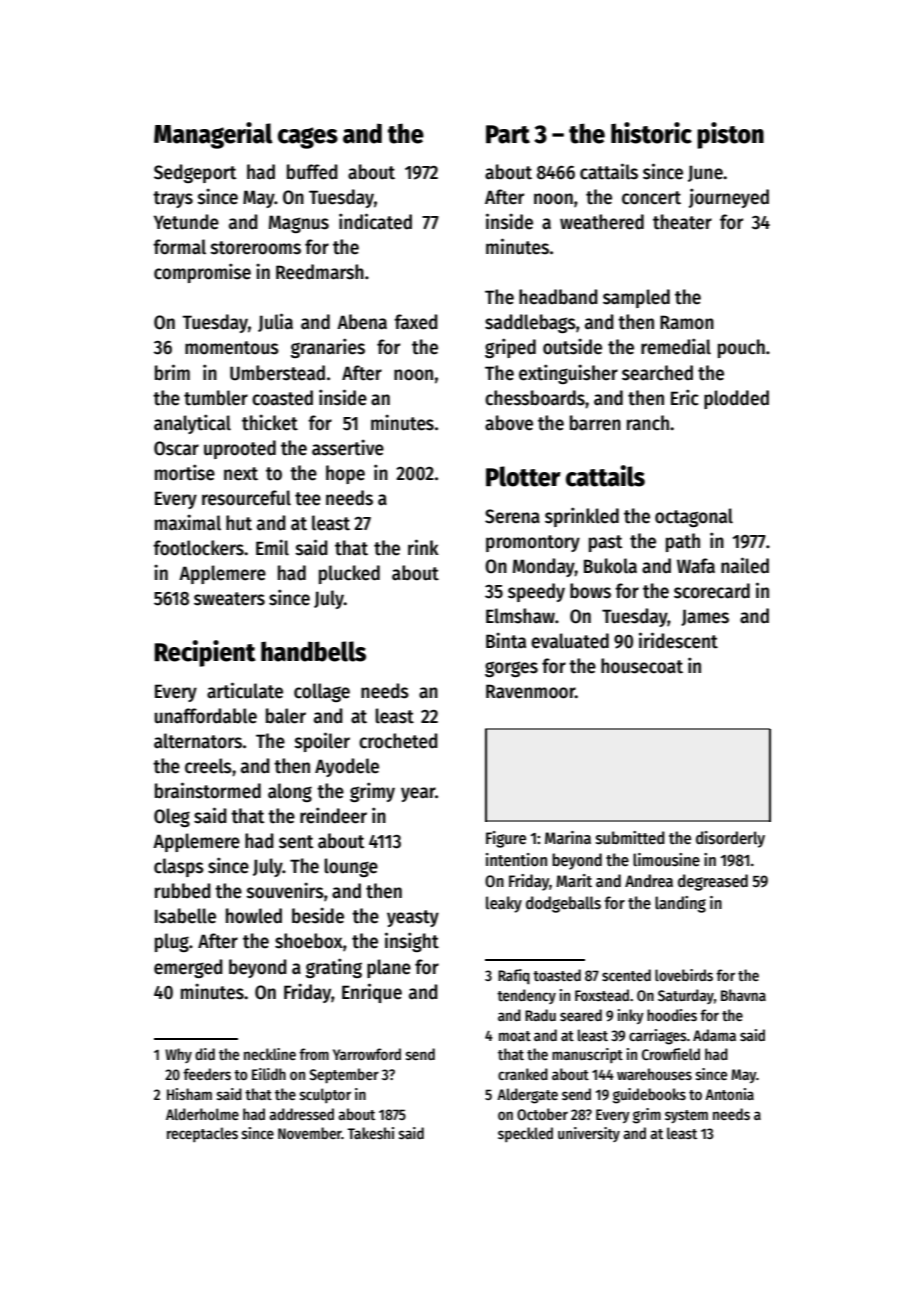 This document has height=1311, width=924. I want to click on reindeer, so click(333, 815).
